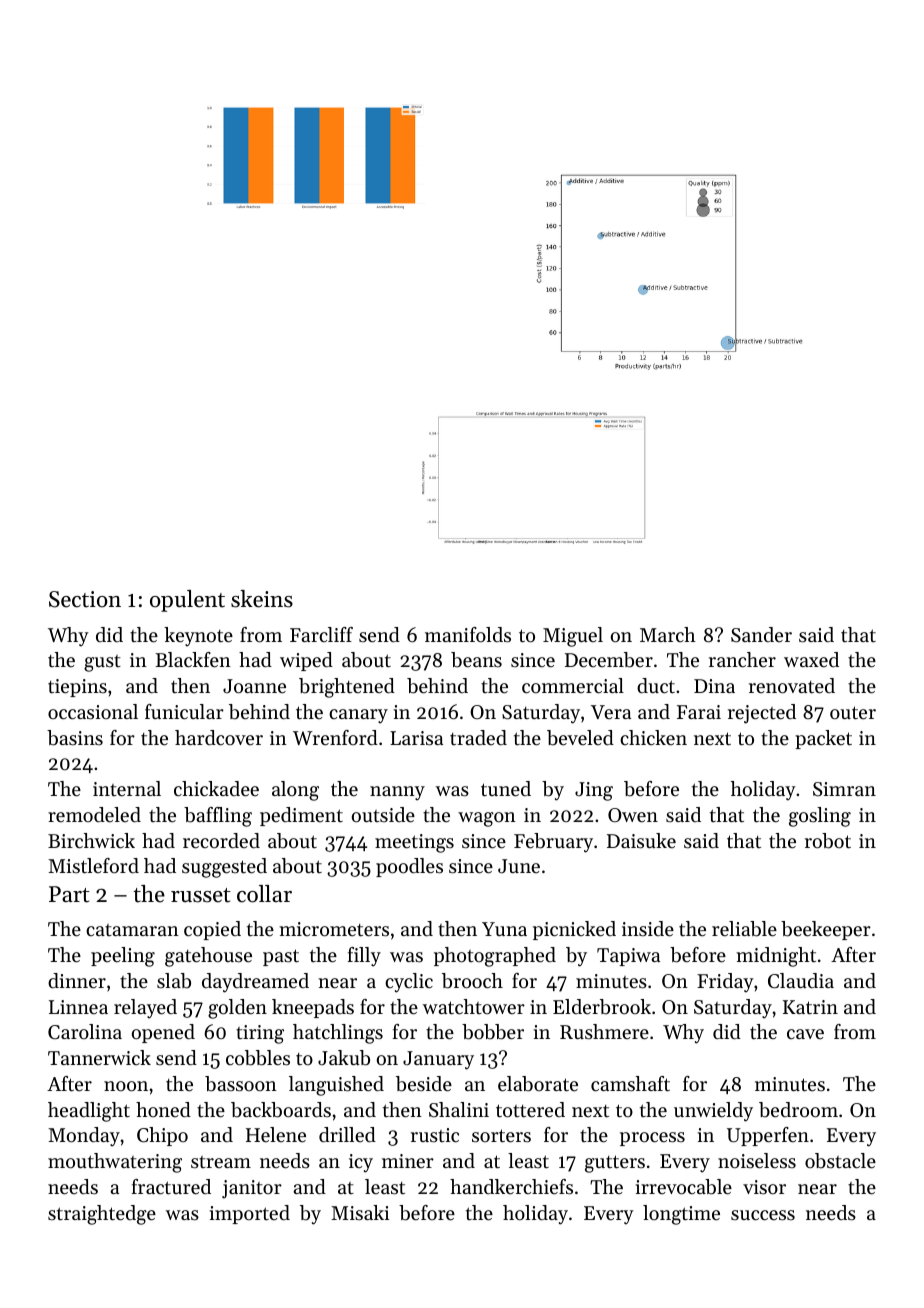 Image resolution: width=924 pixels, height=1308 pixels. What do you see at coordinates (219, 738) in the screenshot?
I see `hardcover` at bounding box center [219, 738].
